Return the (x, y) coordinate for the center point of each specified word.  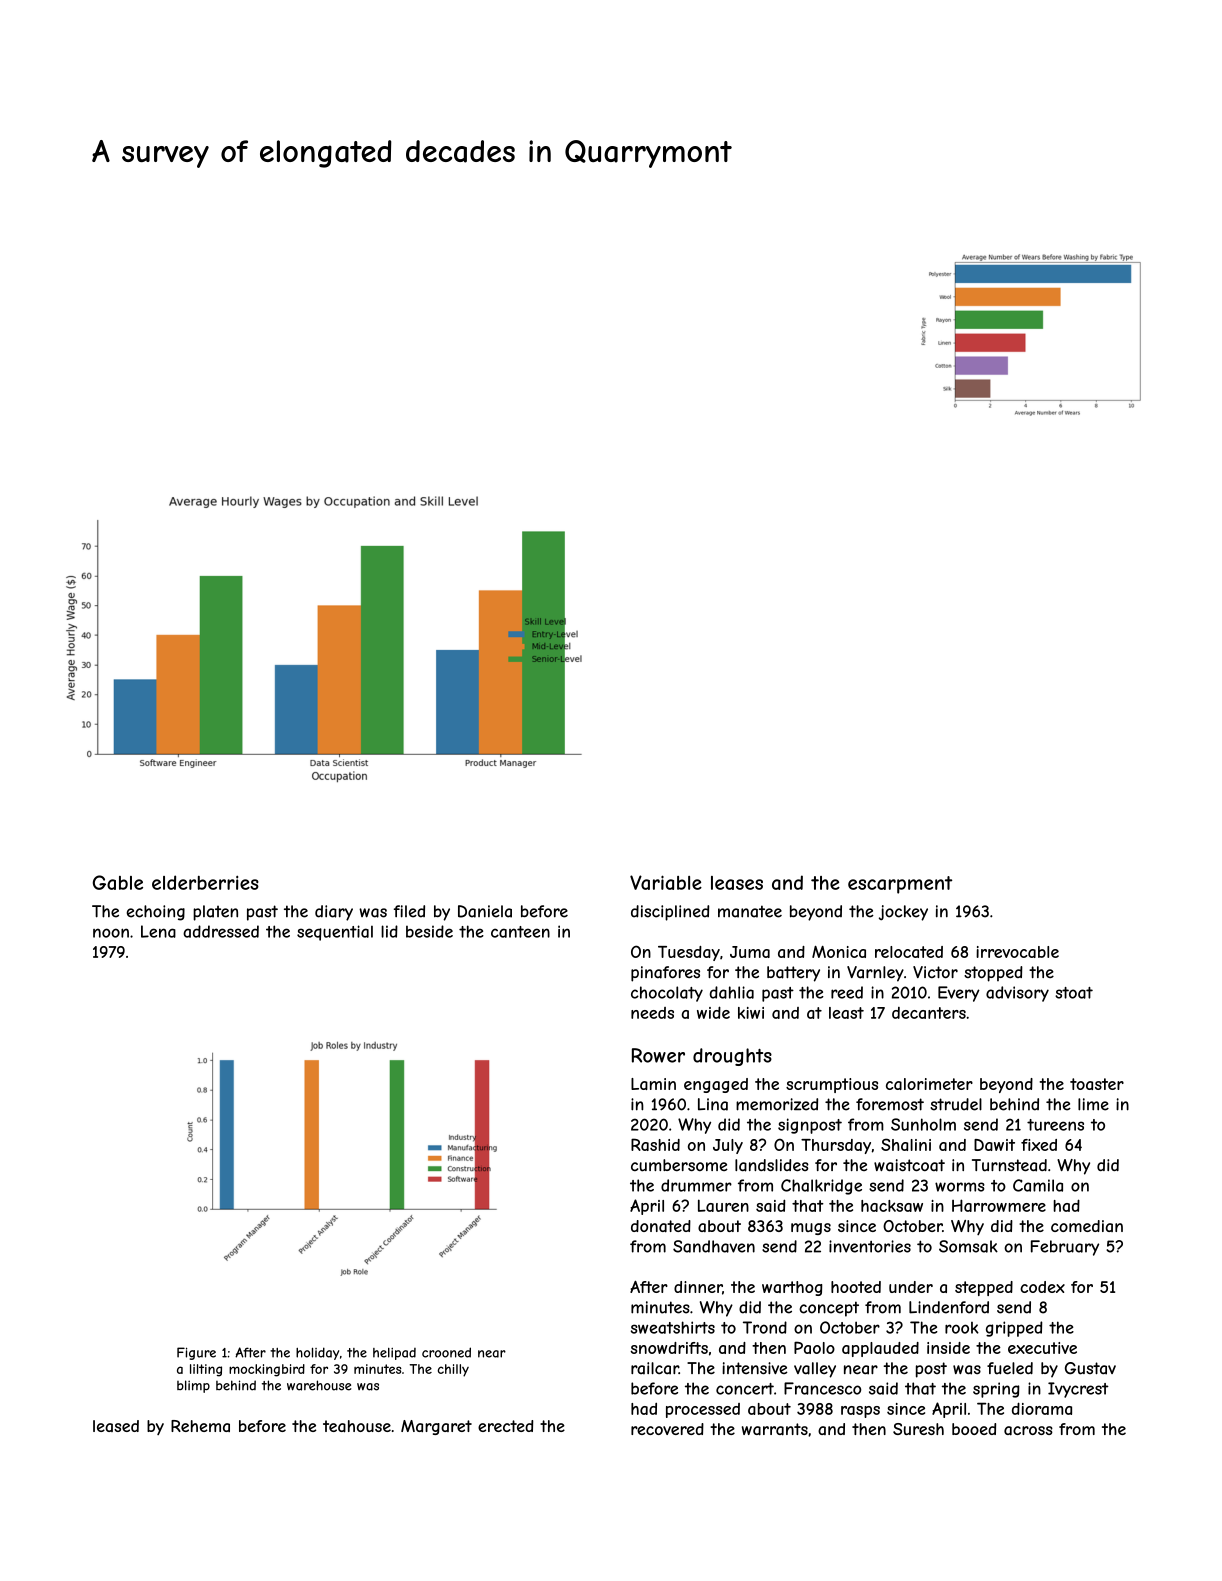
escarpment (900, 885)
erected (505, 1426)
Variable (666, 882)
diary (334, 913)
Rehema (200, 1426)
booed (974, 1429)
